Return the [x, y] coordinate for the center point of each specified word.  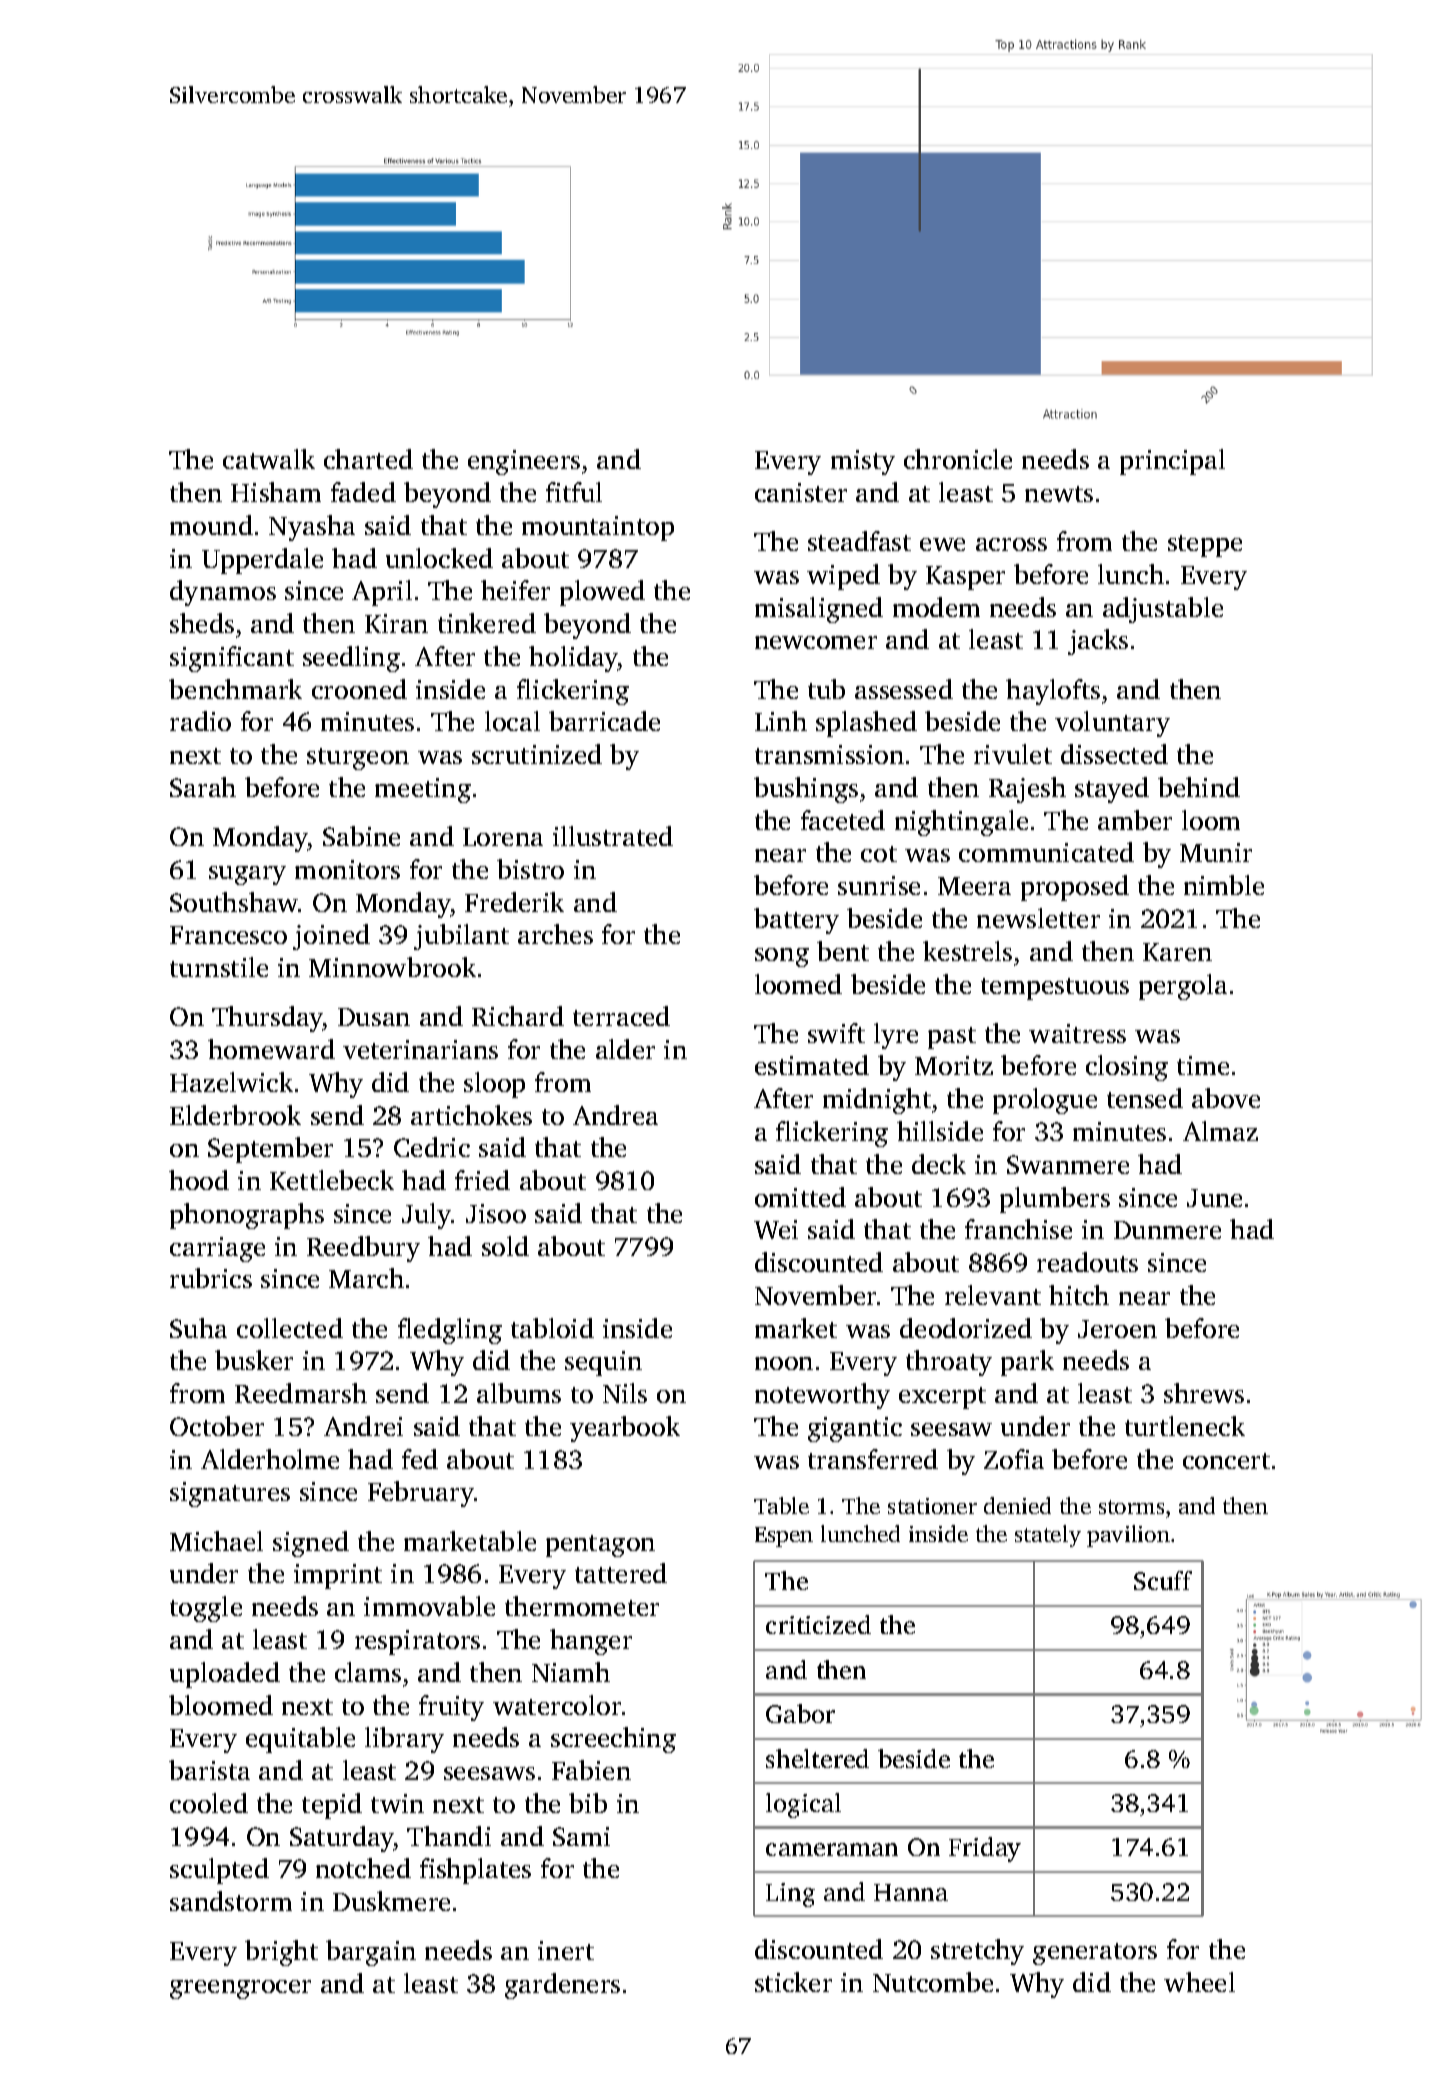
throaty [949, 1363]
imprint [338, 1576]
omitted [800, 1197]
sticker [793, 1982]
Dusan [374, 1017]
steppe [1205, 546]
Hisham [276, 492]
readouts [1087, 1262]
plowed [602, 593]
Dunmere [1167, 1230]
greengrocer [240, 1989]
